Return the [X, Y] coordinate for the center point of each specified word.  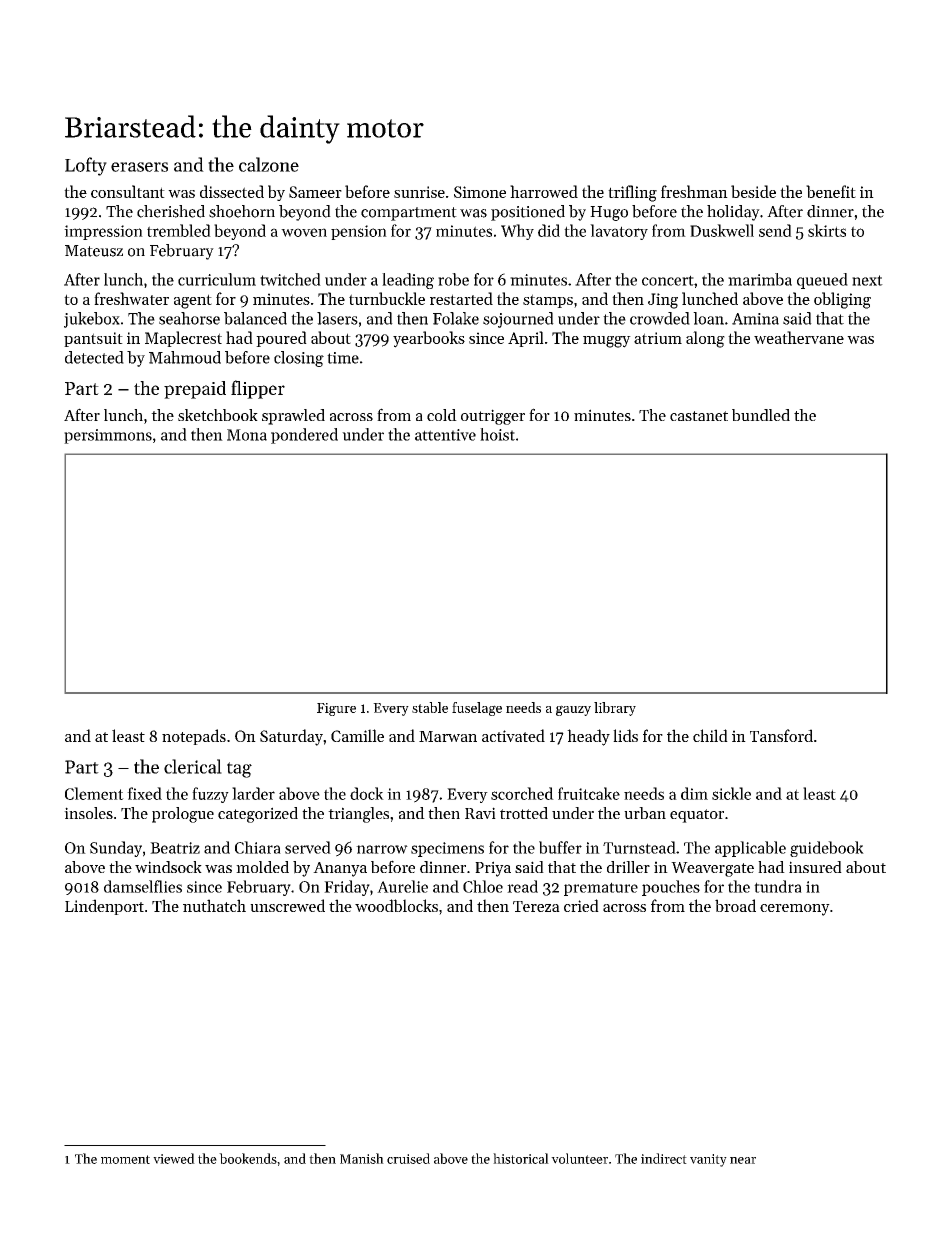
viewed [174, 1158]
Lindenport [104, 907]
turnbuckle [387, 298]
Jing [663, 301]
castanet [699, 416]
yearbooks [429, 339]
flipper [258, 389]
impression [103, 232]
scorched [522, 793]
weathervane [799, 337]
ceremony [795, 910]
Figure [336, 709]
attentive [445, 435]
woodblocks [396, 905]
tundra [778, 886]
